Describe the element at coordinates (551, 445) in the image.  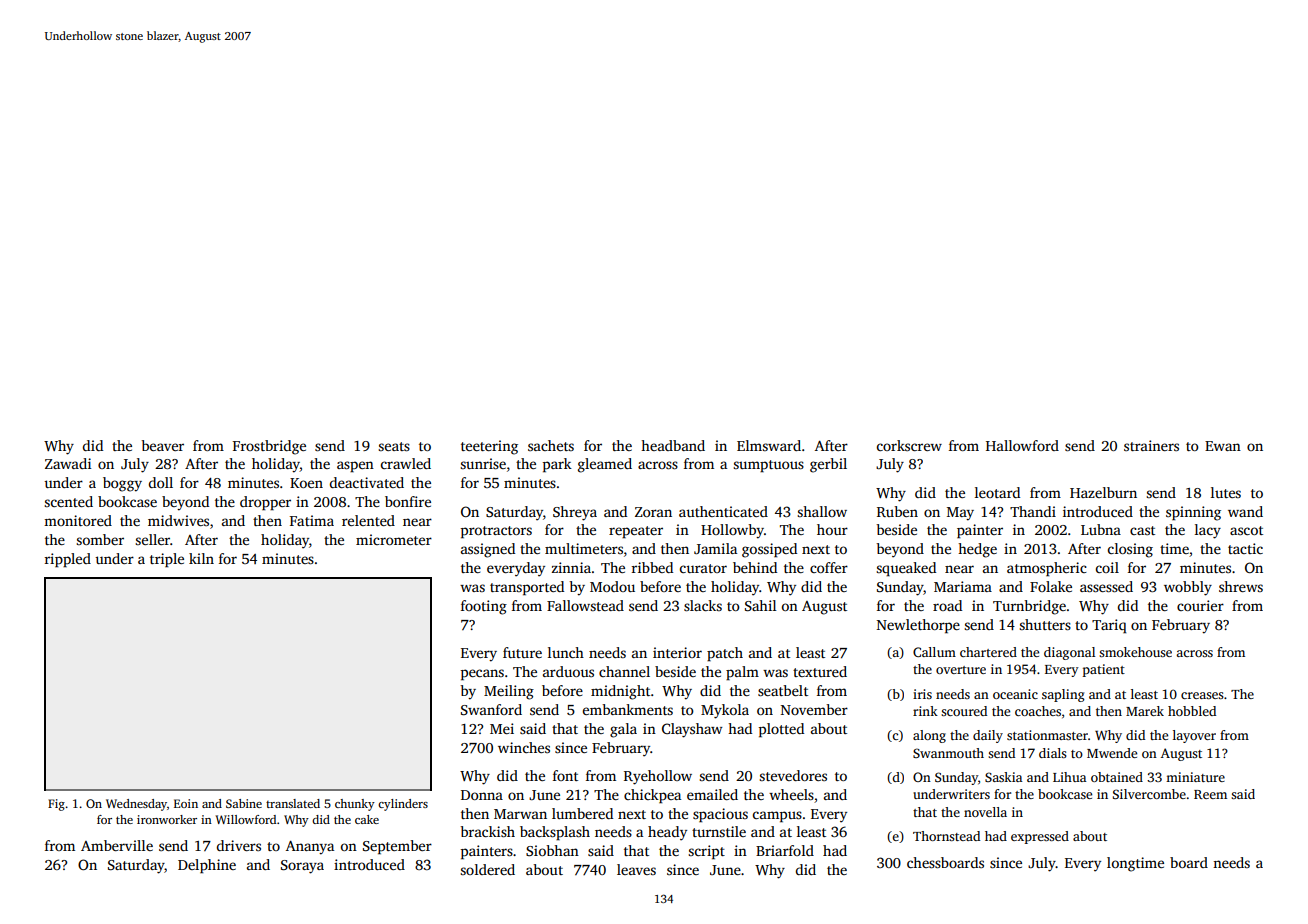
I see `sachets` at that location.
